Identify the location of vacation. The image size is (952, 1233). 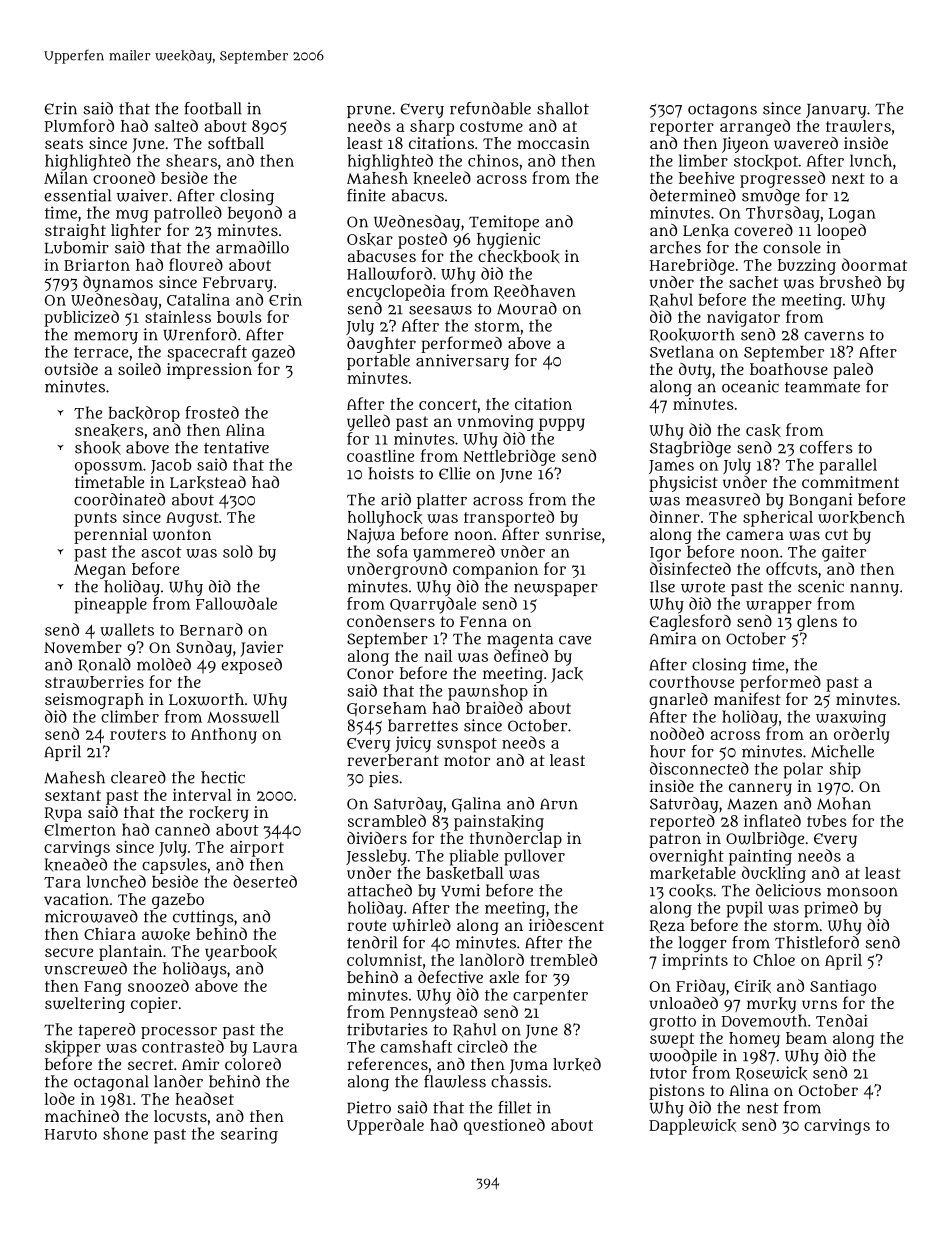
(76, 899).
